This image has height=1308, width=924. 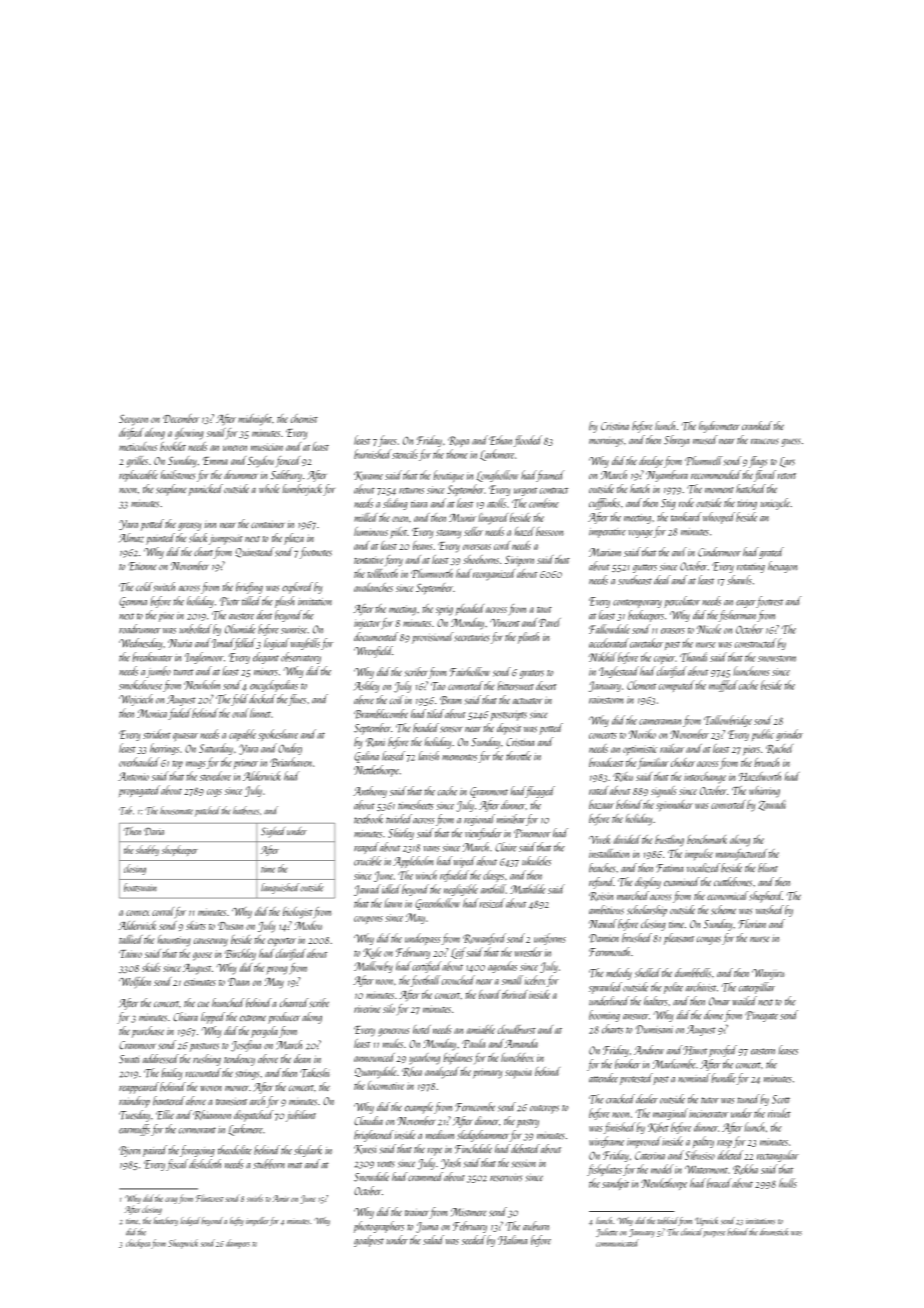 What do you see at coordinates (231, 1101) in the image?
I see `transient` at bounding box center [231, 1101].
